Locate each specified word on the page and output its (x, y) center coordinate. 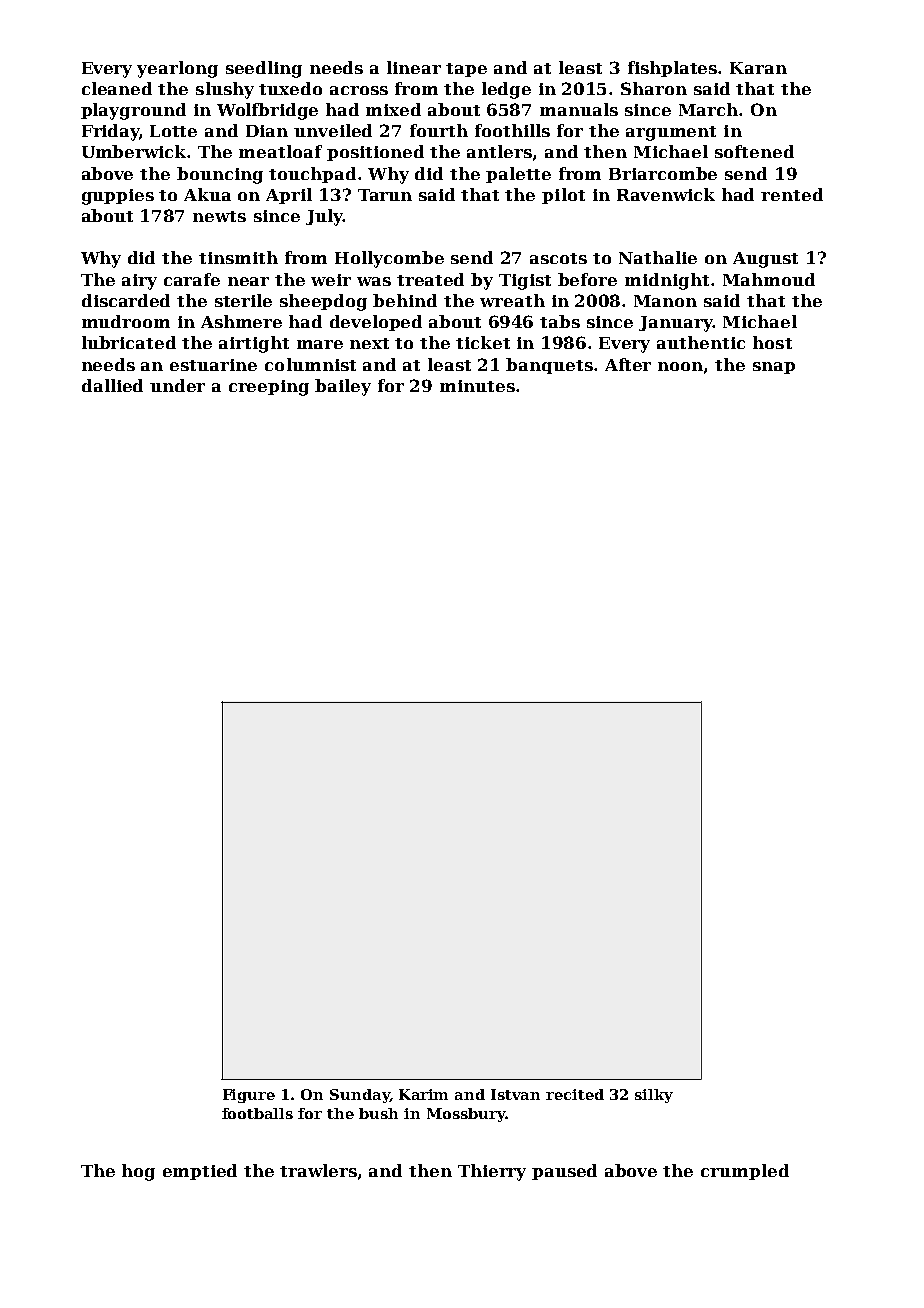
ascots (558, 258)
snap (774, 368)
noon (680, 366)
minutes (477, 386)
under (177, 385)
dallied (112, 385)
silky (654, 1096)
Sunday (360, 1096)
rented (792, 194)
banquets (549, 366)
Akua (207, 194)
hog (138, 1172)
